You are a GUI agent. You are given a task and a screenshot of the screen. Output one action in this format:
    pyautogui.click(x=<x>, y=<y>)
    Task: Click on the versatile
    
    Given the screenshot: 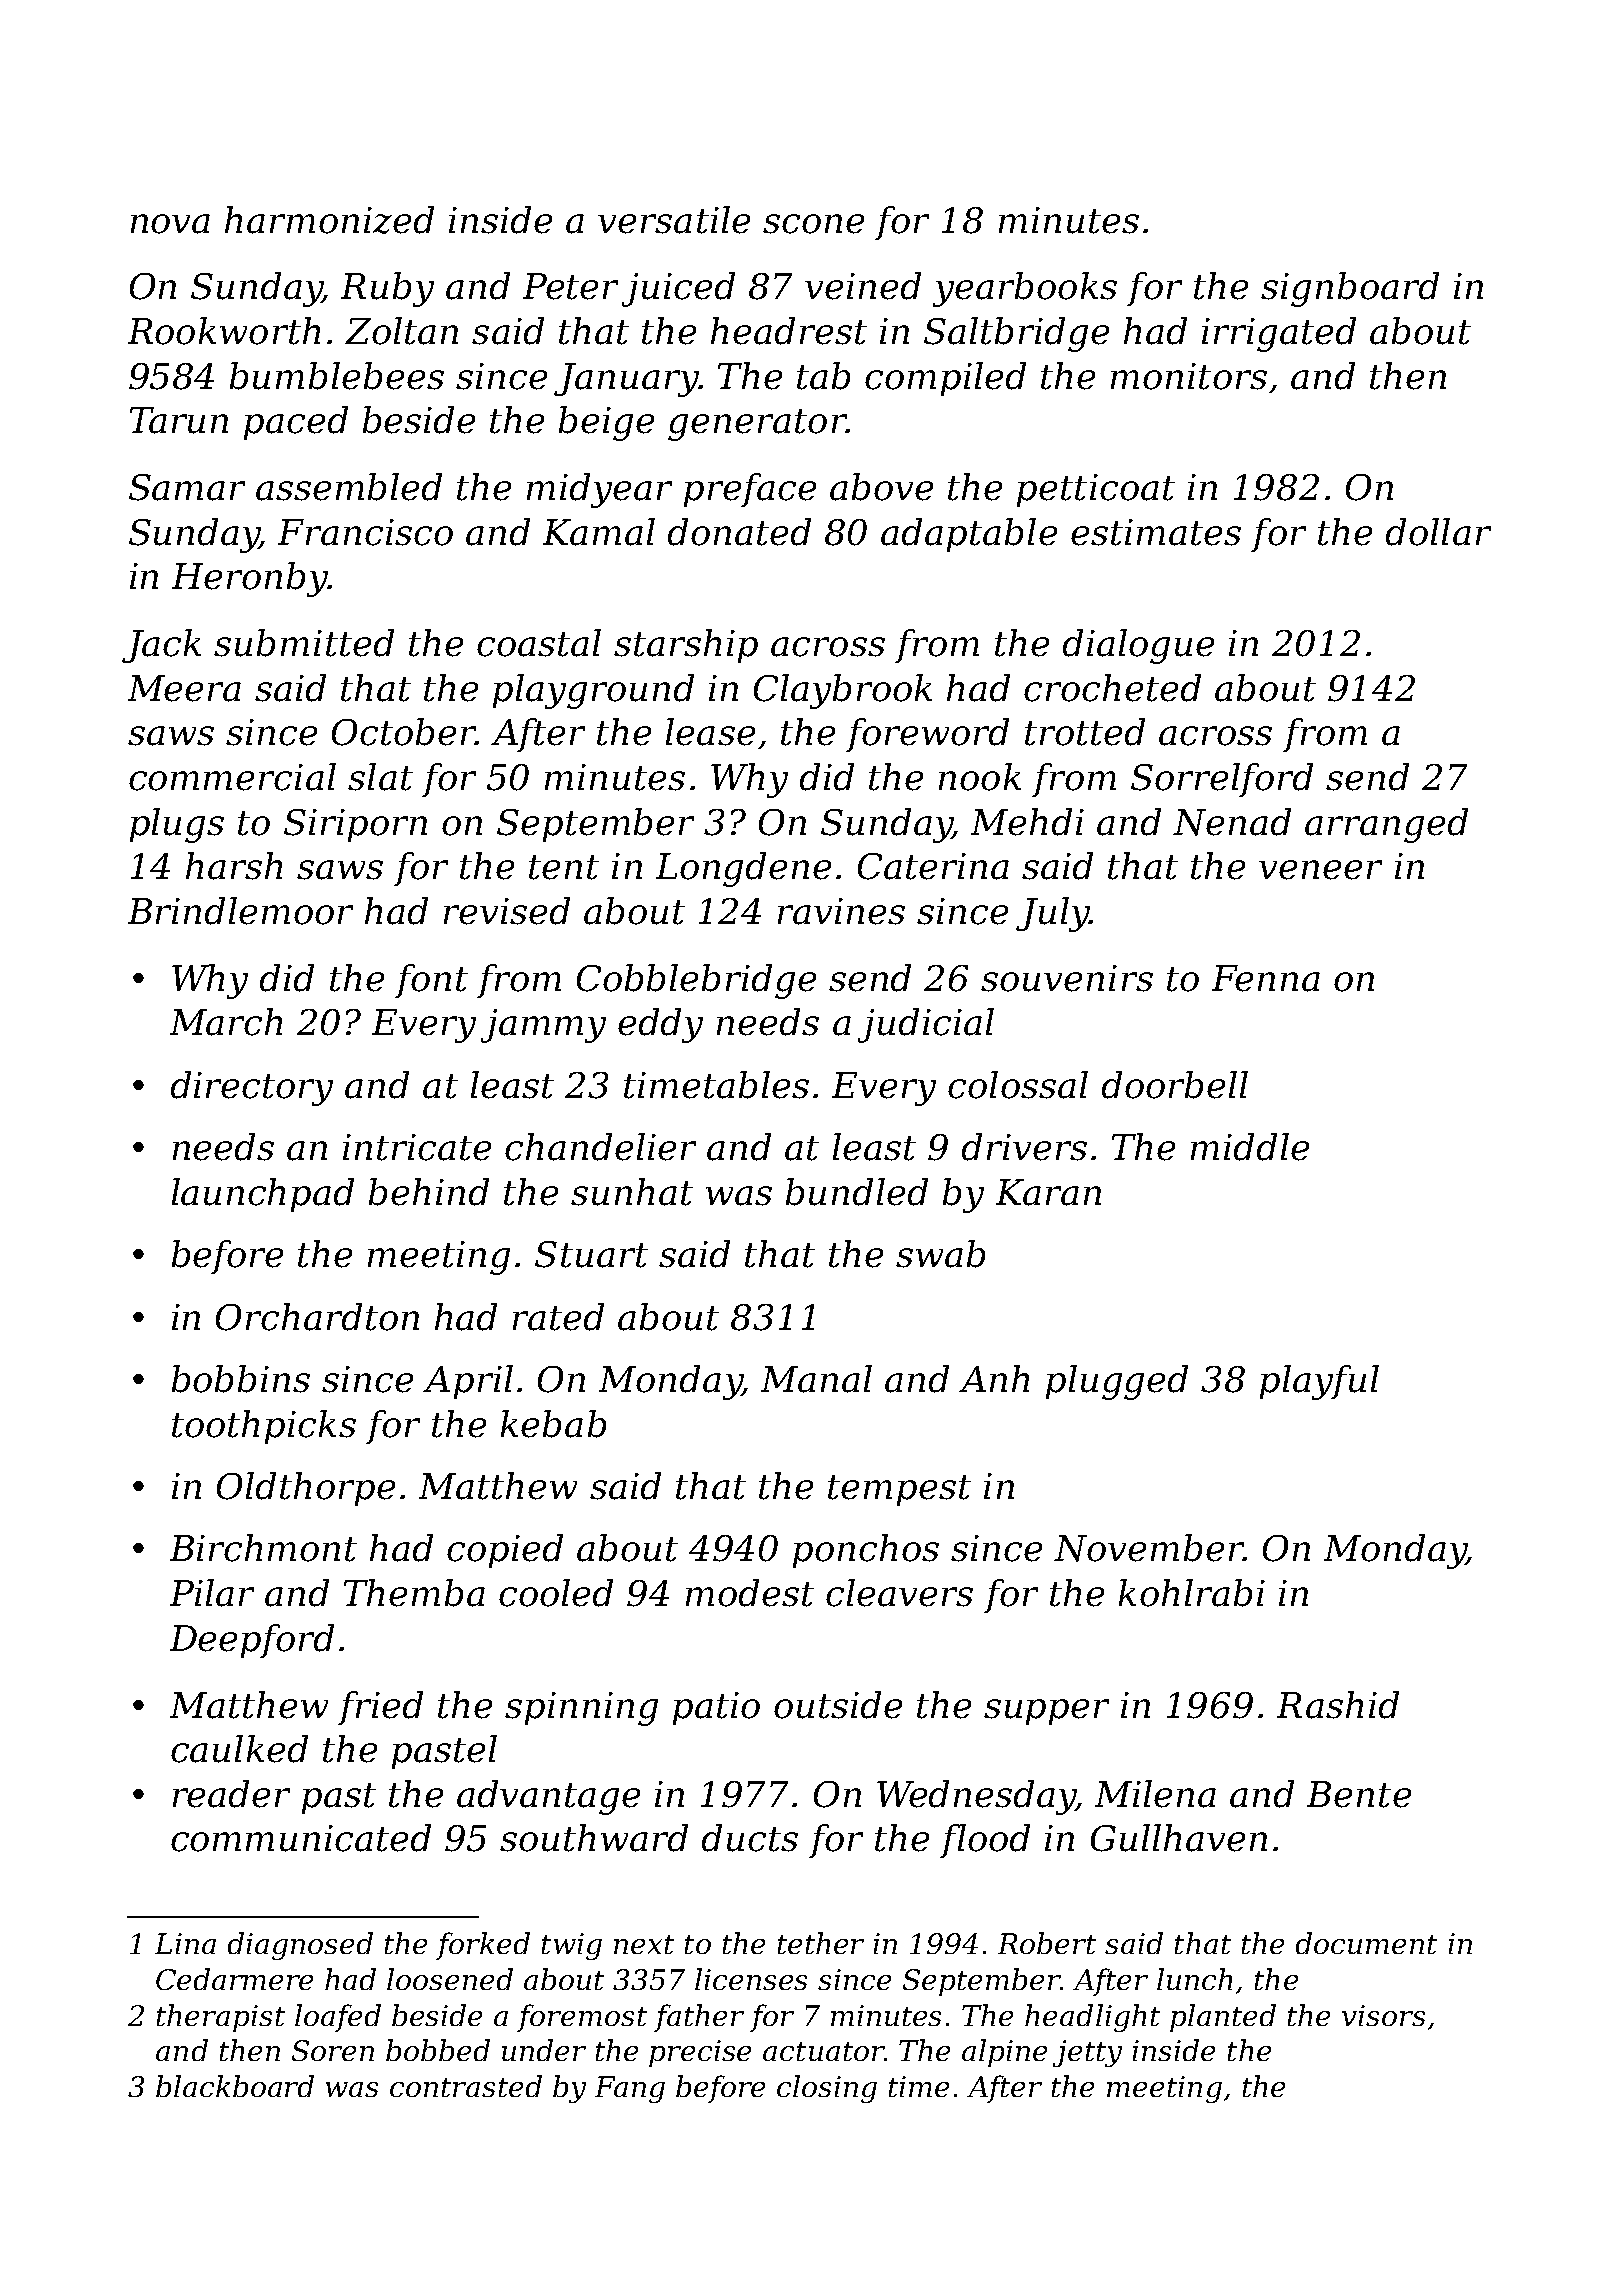 What is the action you would take?
    pyautogui.click(x=674, y=220)
